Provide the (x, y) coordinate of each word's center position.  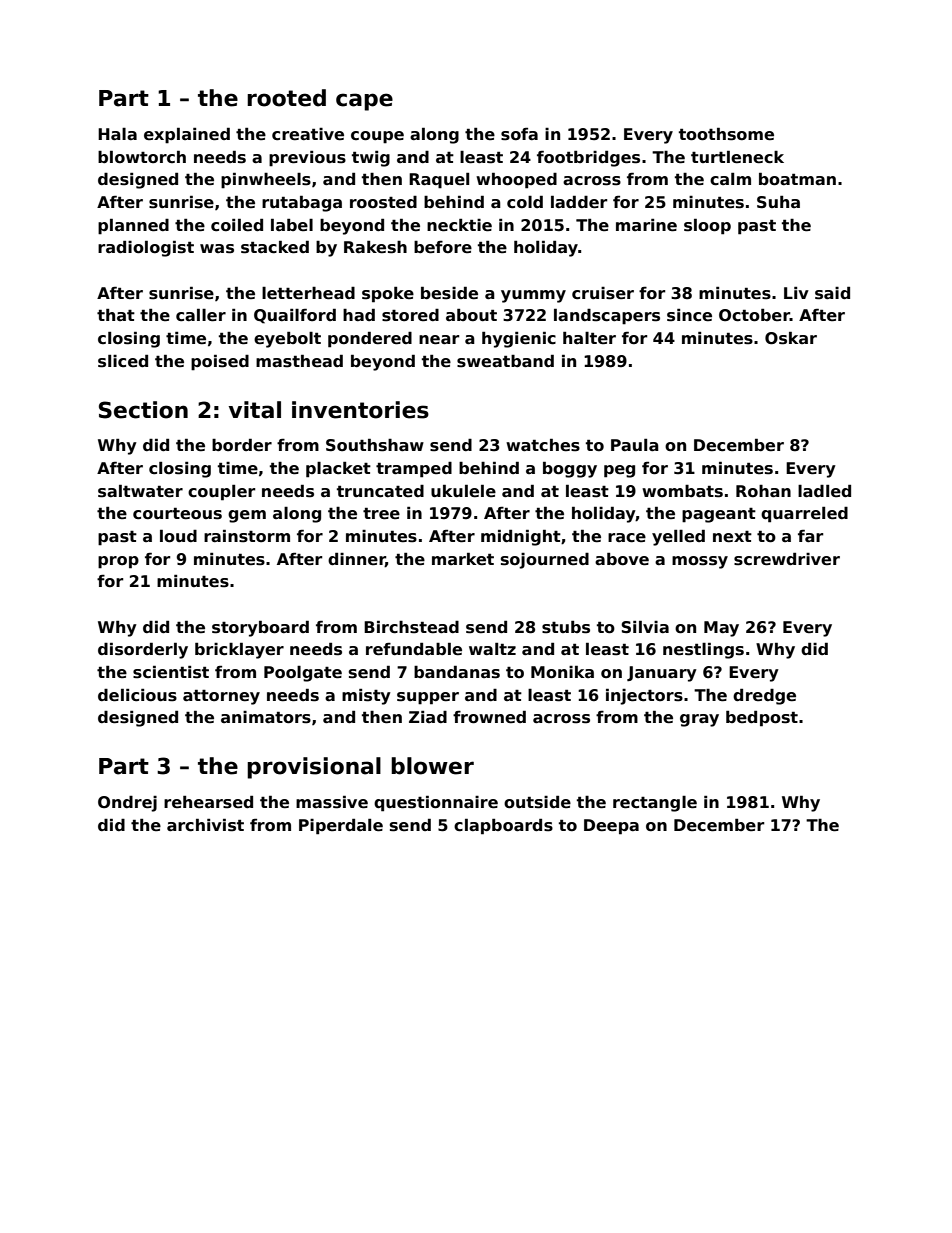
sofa (519, 134)
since (689, 315)
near (439, 340)
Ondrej (127, 804)
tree (381, 513)
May (721, 629)
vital (255, 410)
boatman (797, 179)
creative (308, 134)
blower (432, 766)
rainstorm (247, 536)
